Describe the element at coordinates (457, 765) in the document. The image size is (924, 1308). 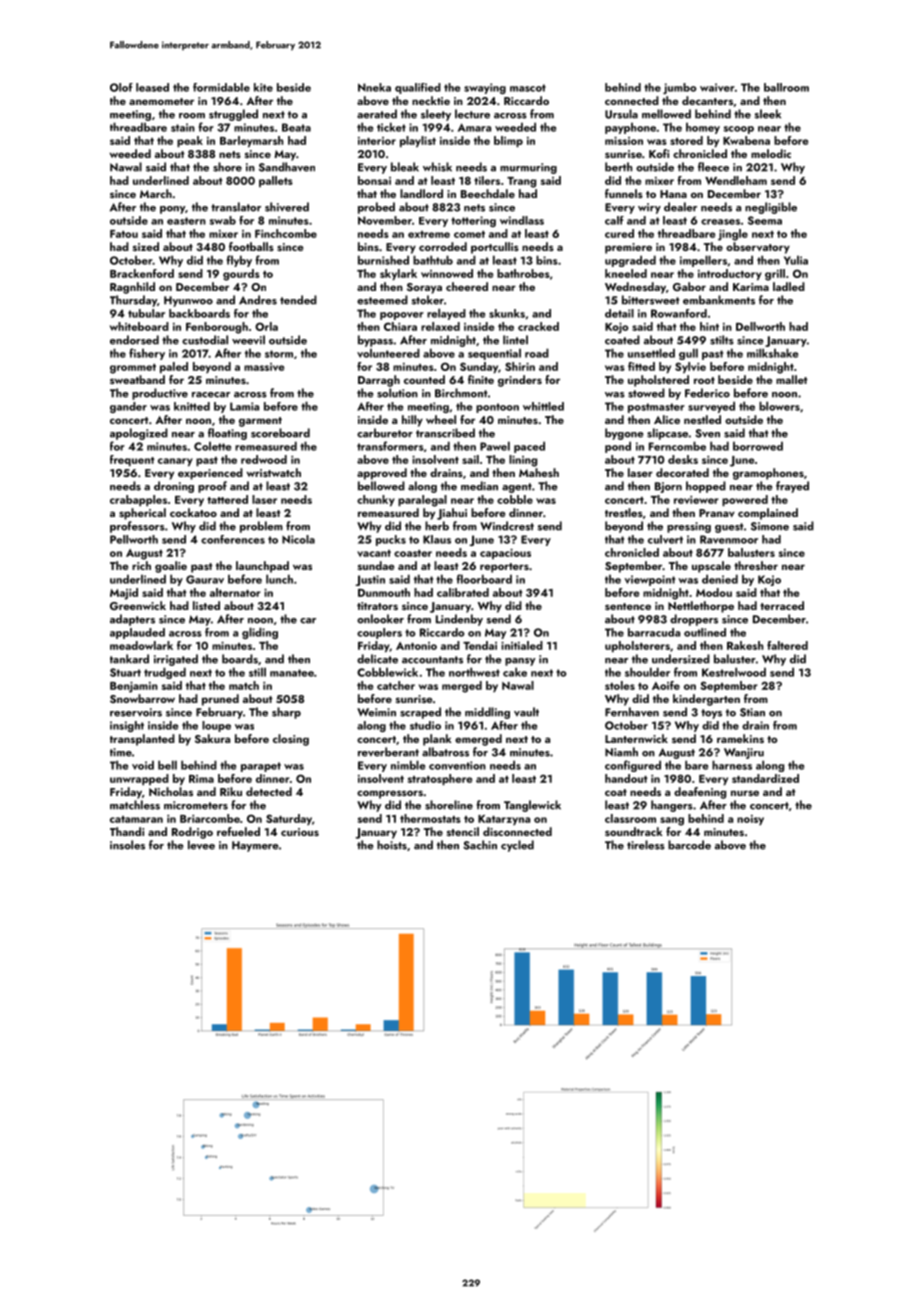
I see `convention` at that location.
